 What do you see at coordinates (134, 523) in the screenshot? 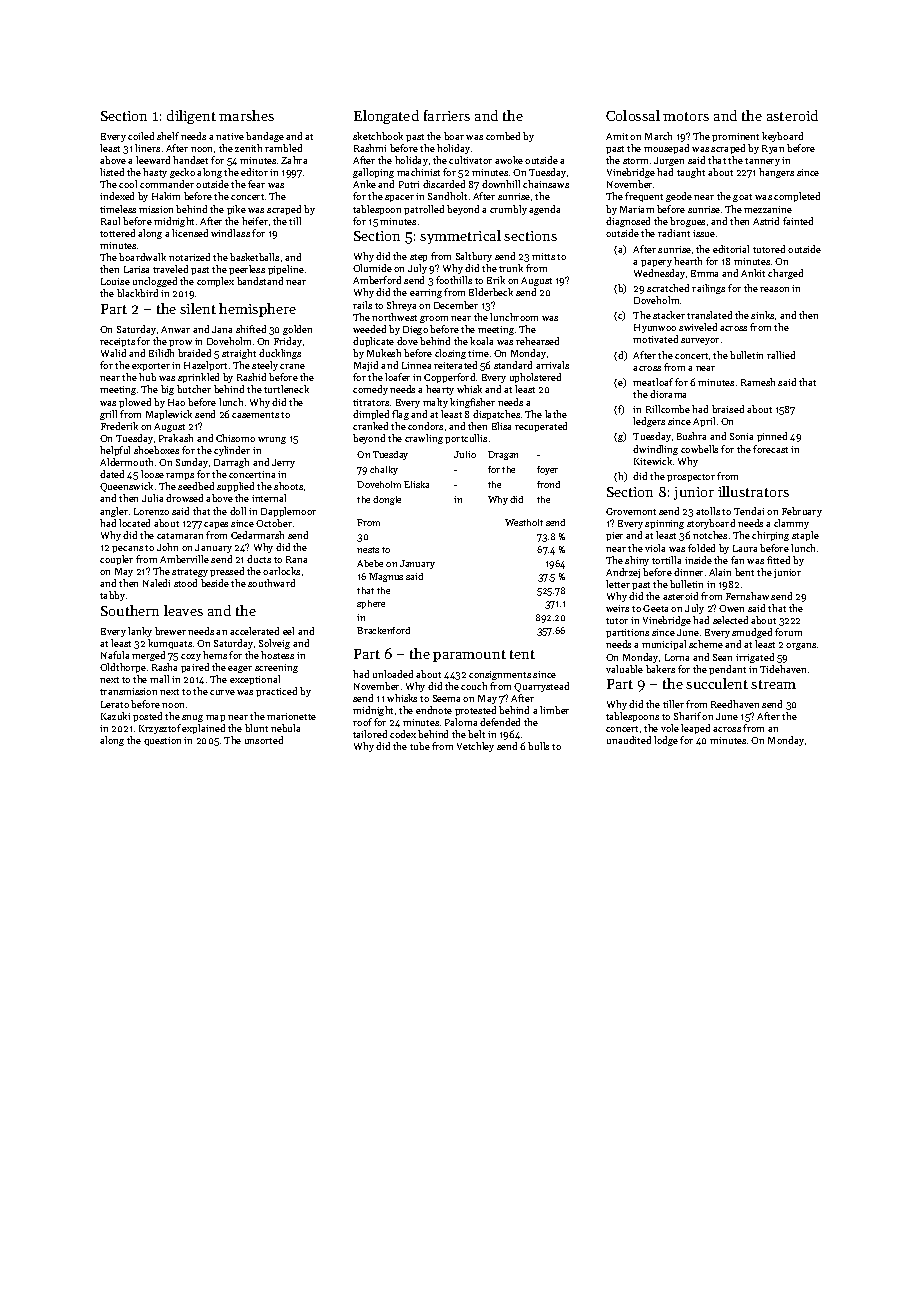
I see `located` at bounding box center [134, 523].
